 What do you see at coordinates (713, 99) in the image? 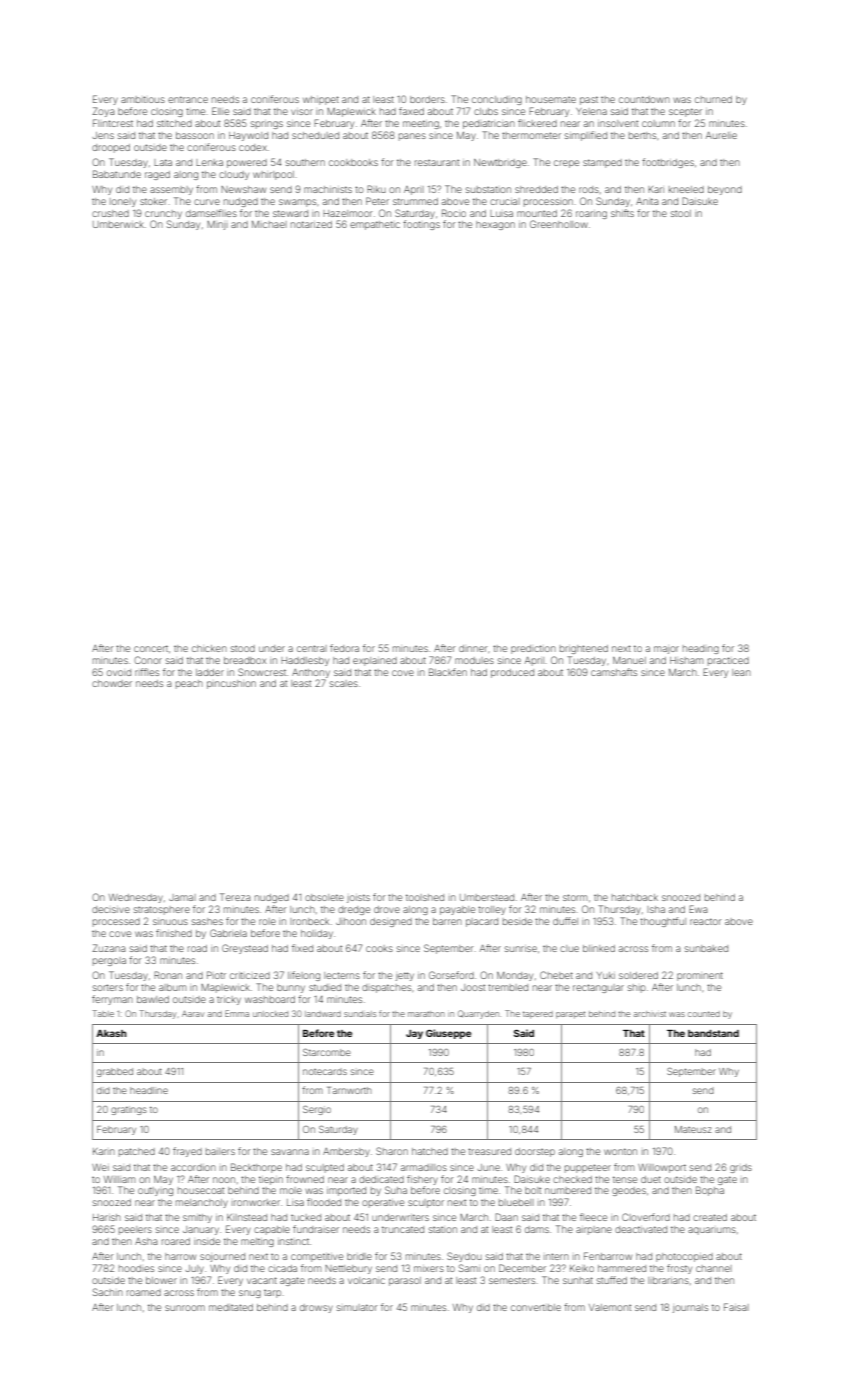
I see `churned` at bounding box center [713, 99].
